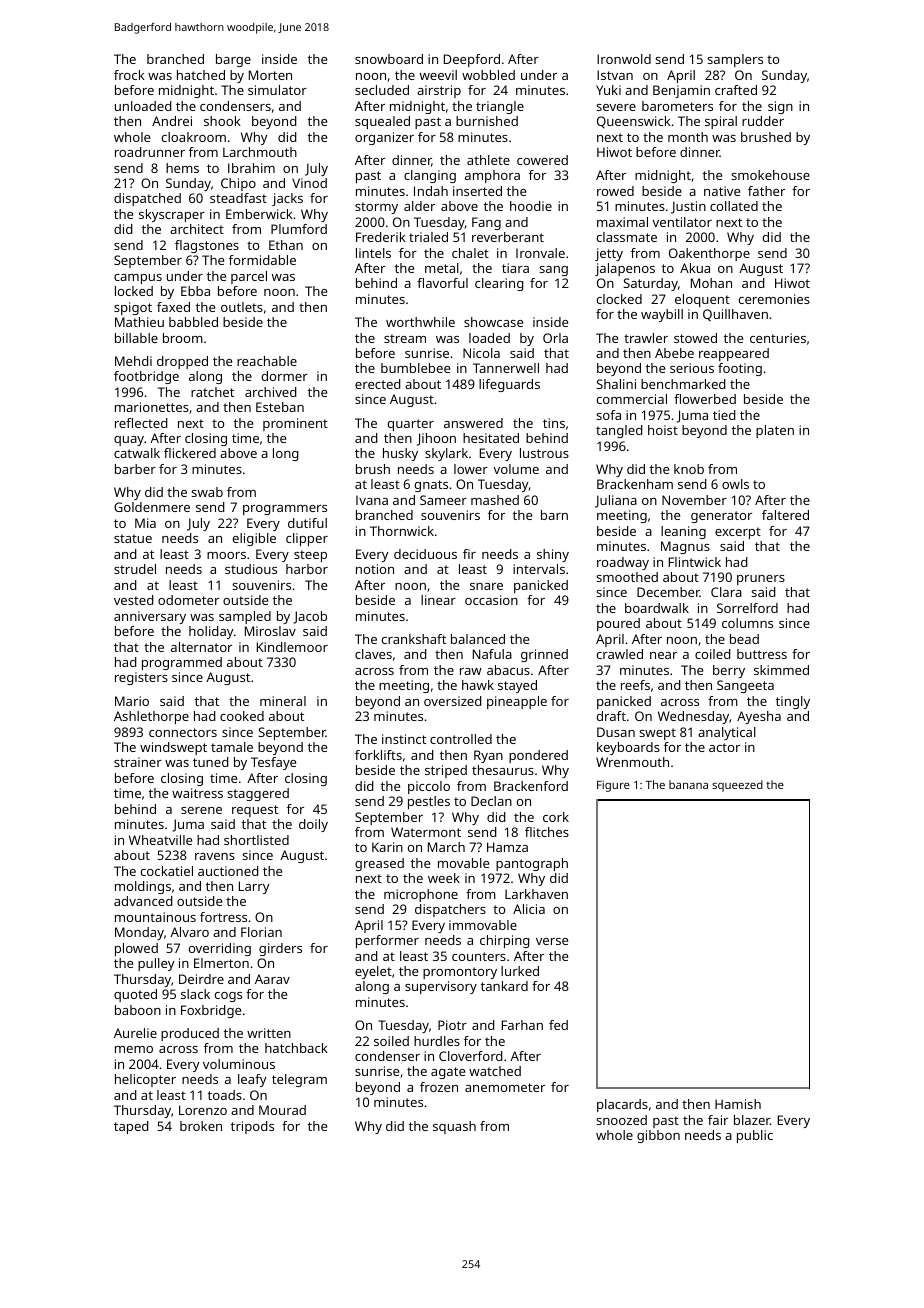 This screenshot has width=924, height=1308. I want to click on strainer, so click(138, 762).
